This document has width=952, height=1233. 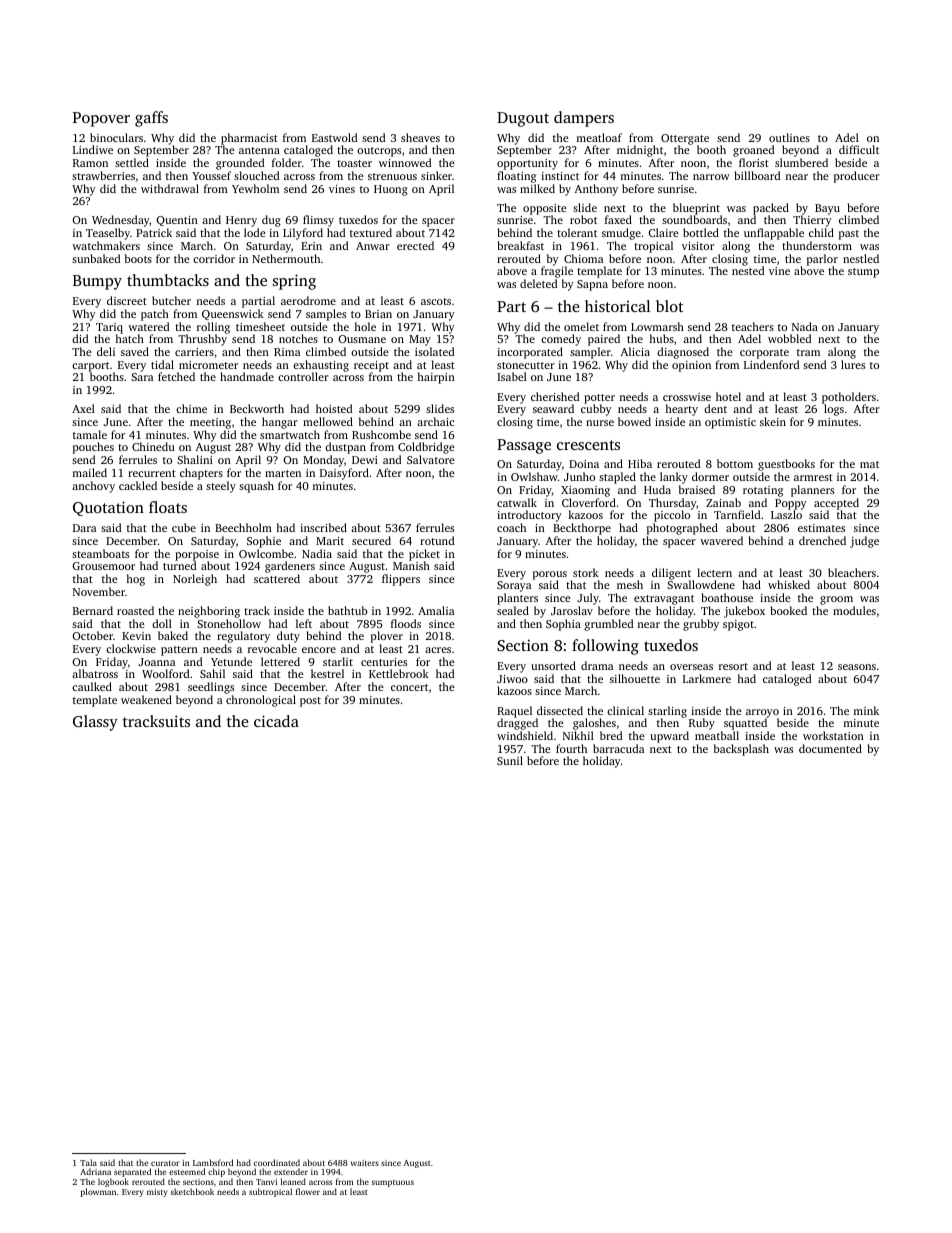 I want to click on chapters, so click(x=201, y=474).
